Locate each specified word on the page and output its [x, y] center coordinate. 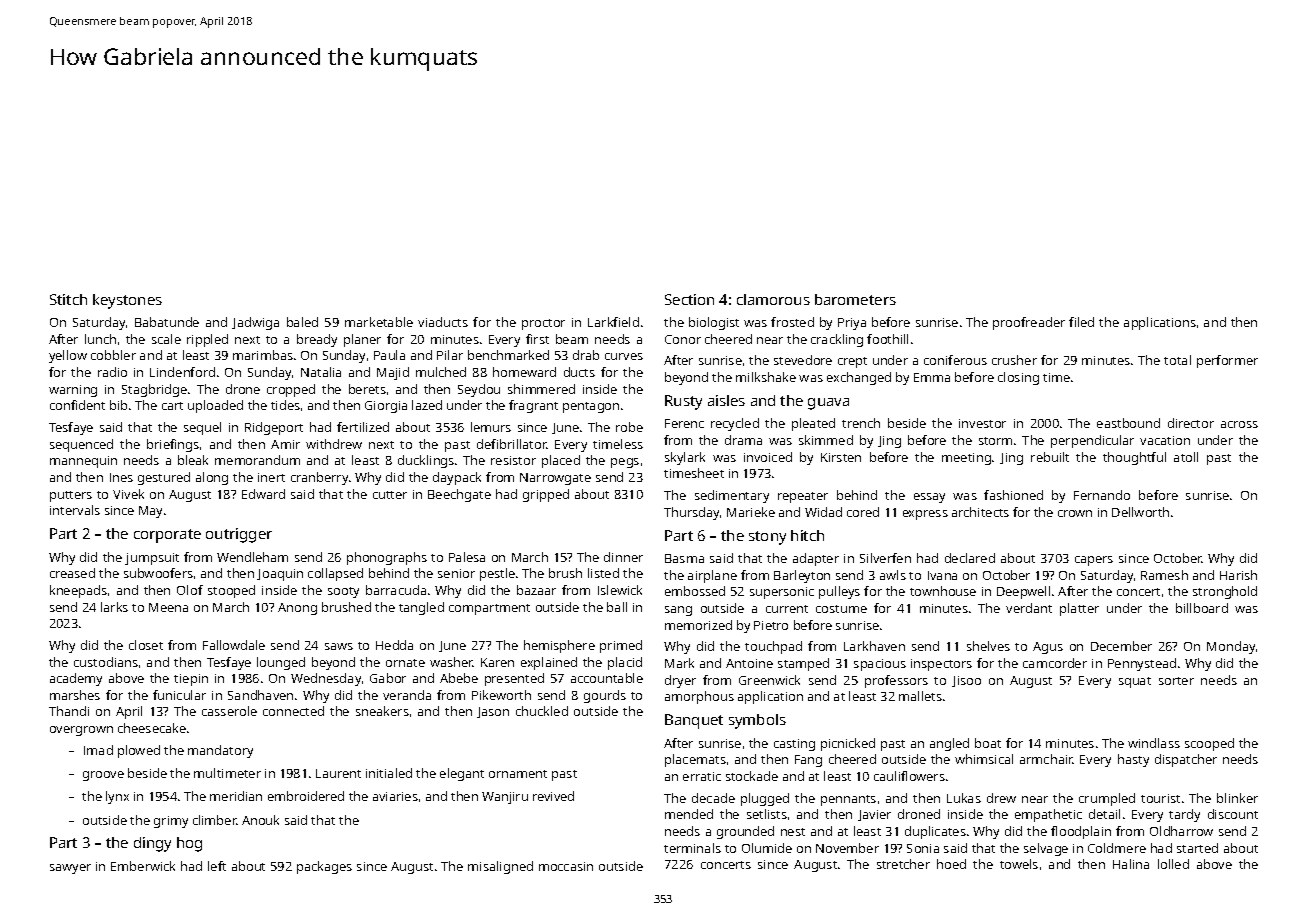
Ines [121, 477]
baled [302, 322]
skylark [685, 458]
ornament [518, 774]
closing [1018, 378]
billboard [1202, 608]
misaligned [500, 867]
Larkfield [613, 322]
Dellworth [1140, 512]
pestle [497, 574]
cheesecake [152, 728]
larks [114, 607]
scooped [1209, 744]
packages [324, 867]
